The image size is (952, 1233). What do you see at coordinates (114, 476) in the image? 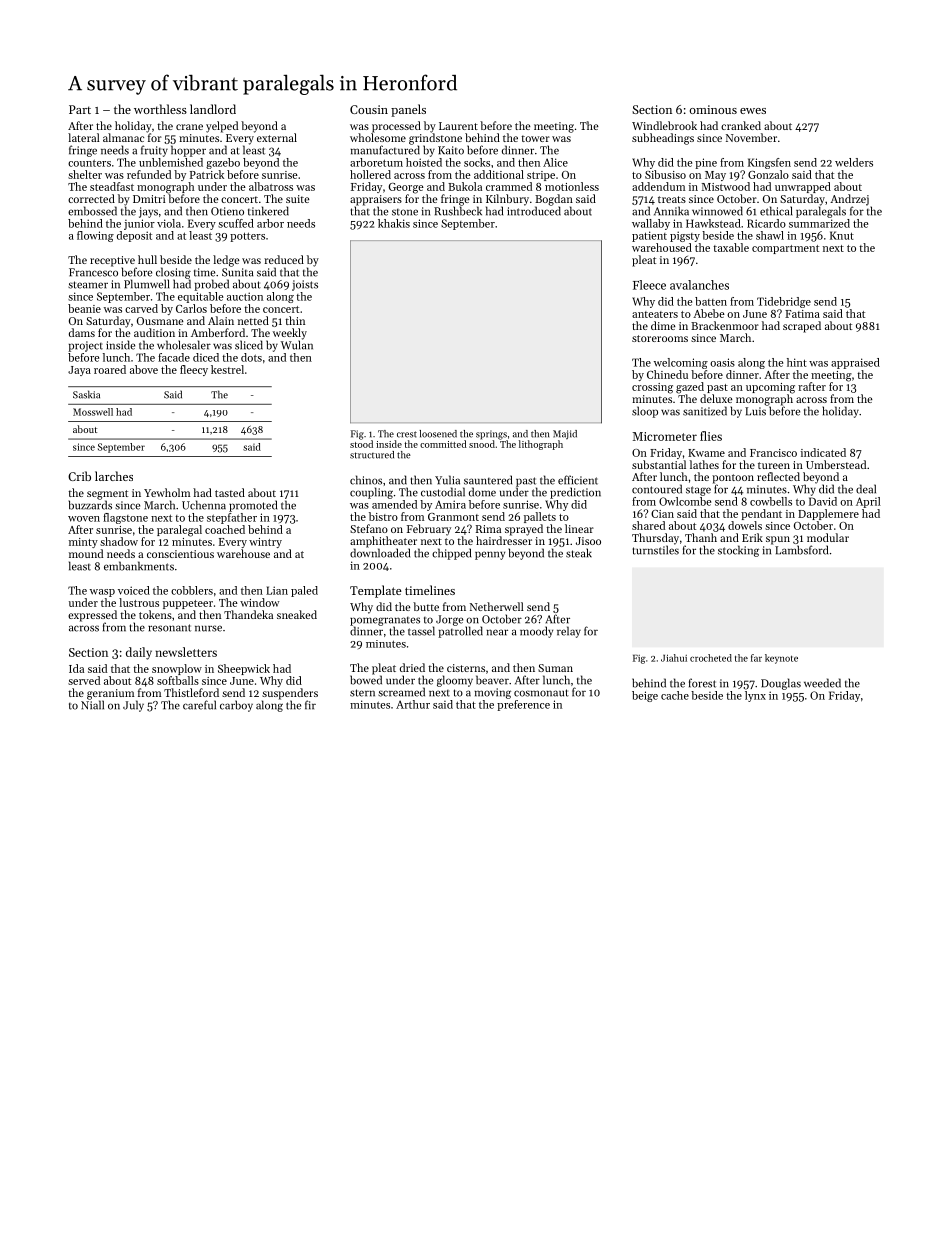
I see `larches` at bounding box center [114, 476].
